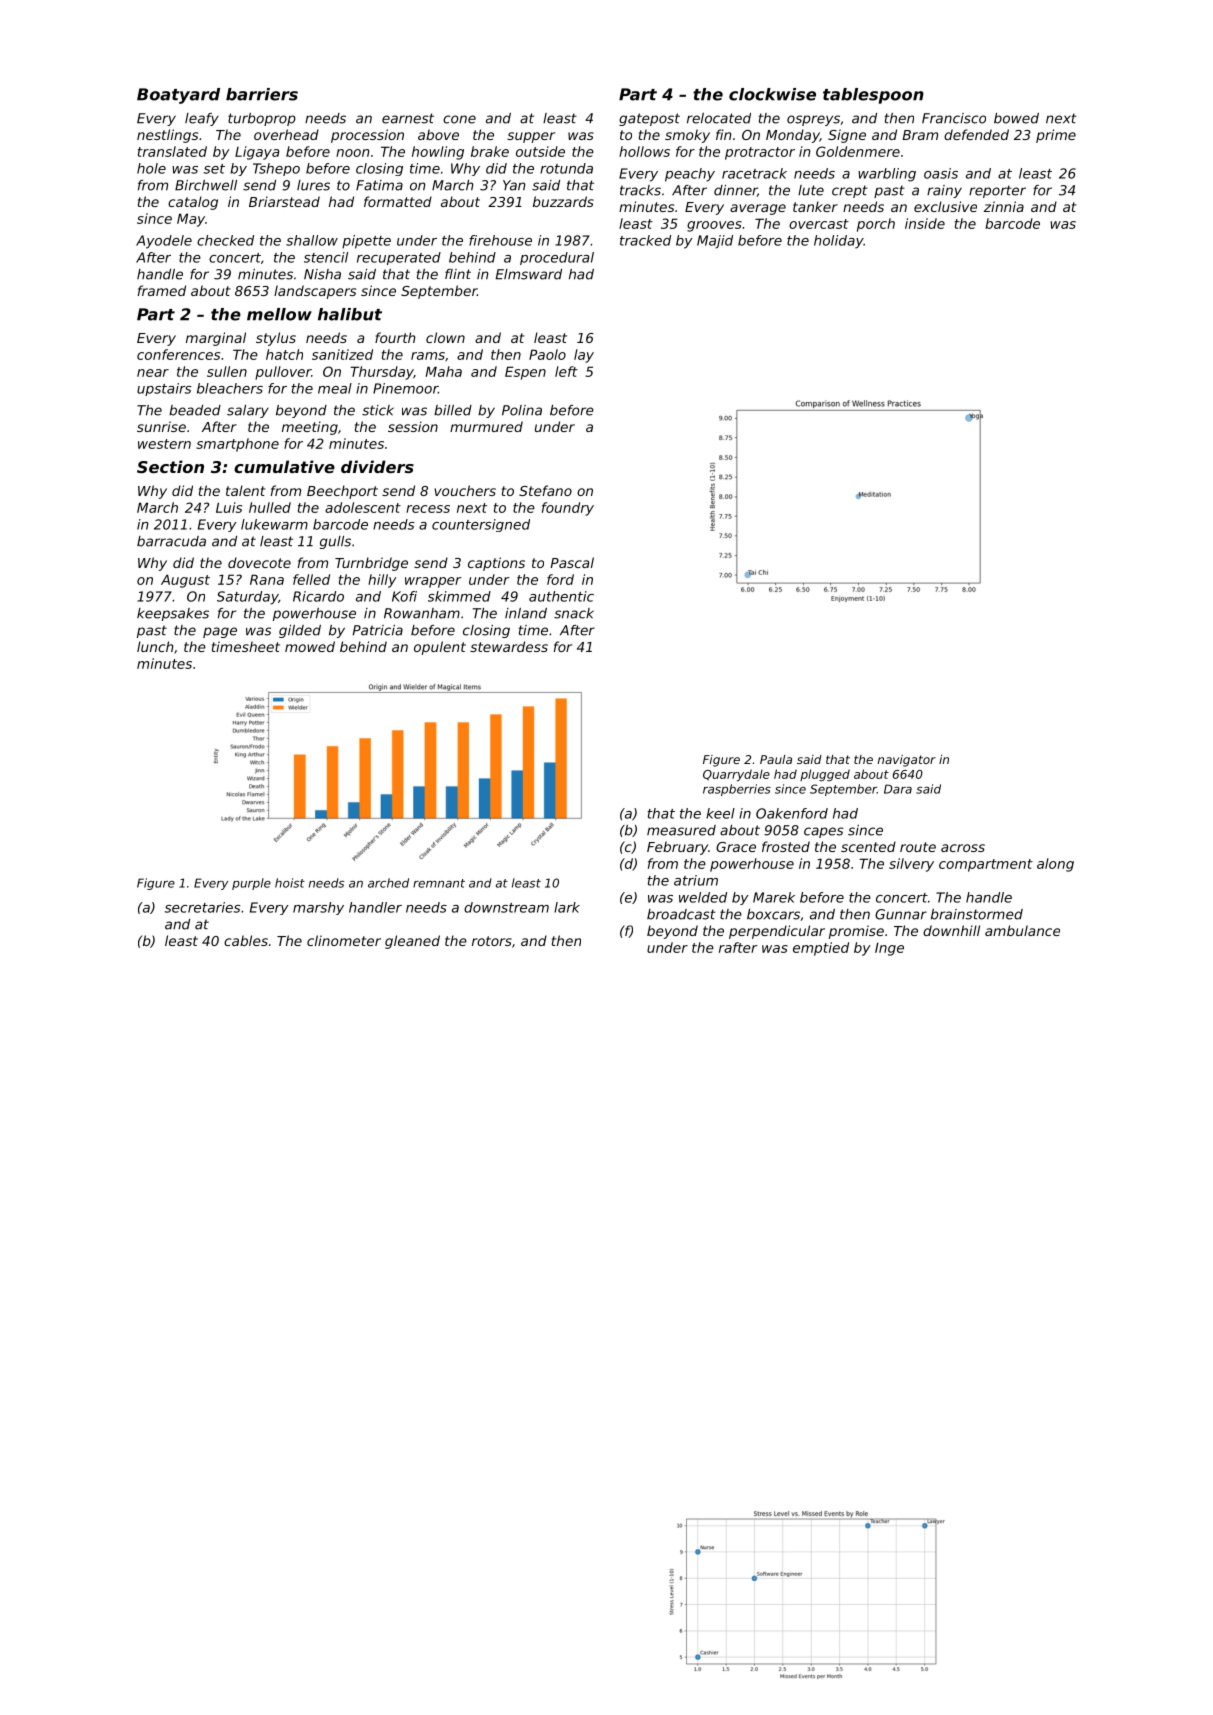 The height and width of the screenshot is (1715, 1213). What do you see at coordinates (811, 190) in the screenshot?
I see `lute` at bounding box center [811, 190].
